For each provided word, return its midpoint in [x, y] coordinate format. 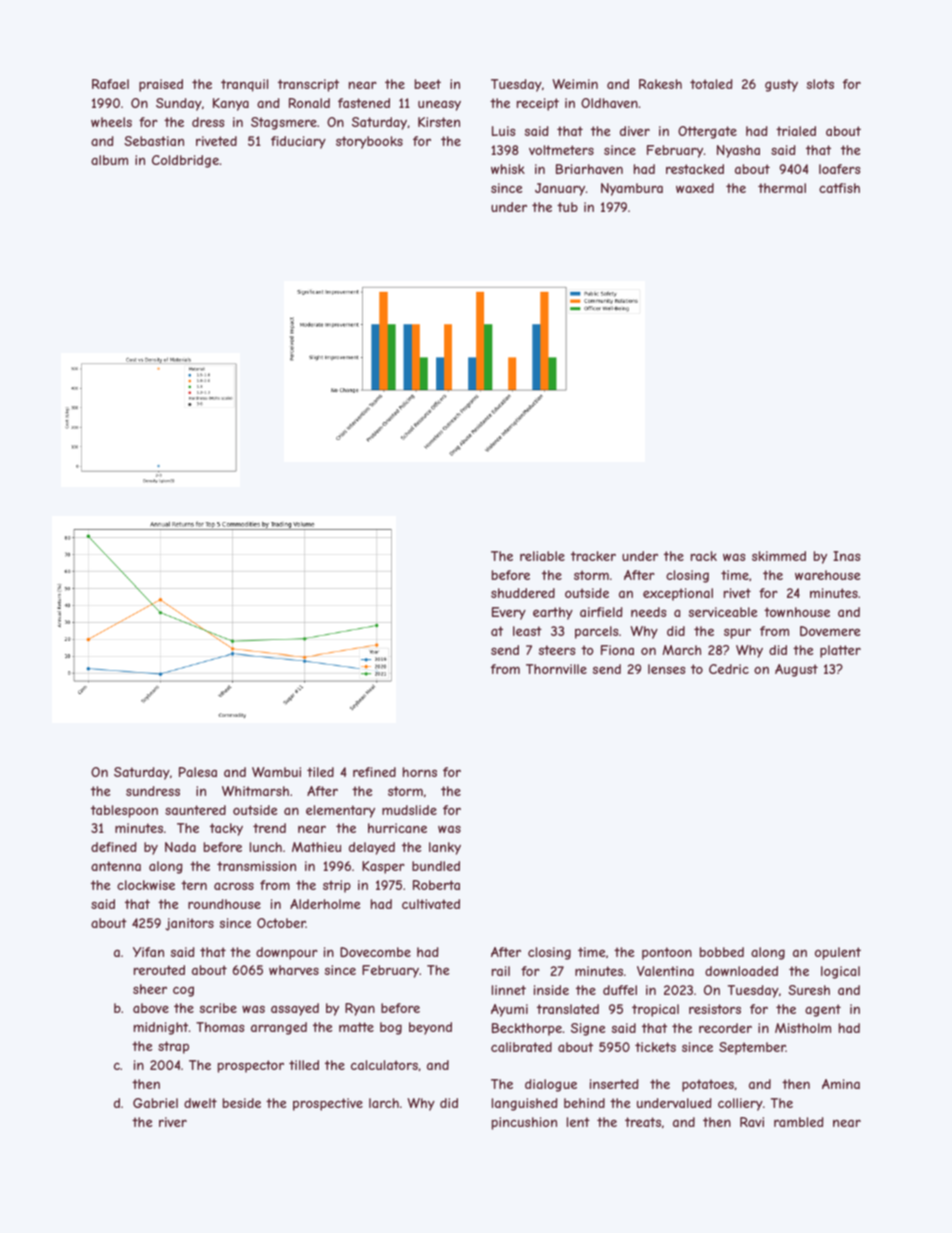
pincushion [524, 1123]
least [527, 631]
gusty [781, 85]
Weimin [575, 84]
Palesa [198, 772]
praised [161, 85]
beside [242, 1103]
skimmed [779, 556]
